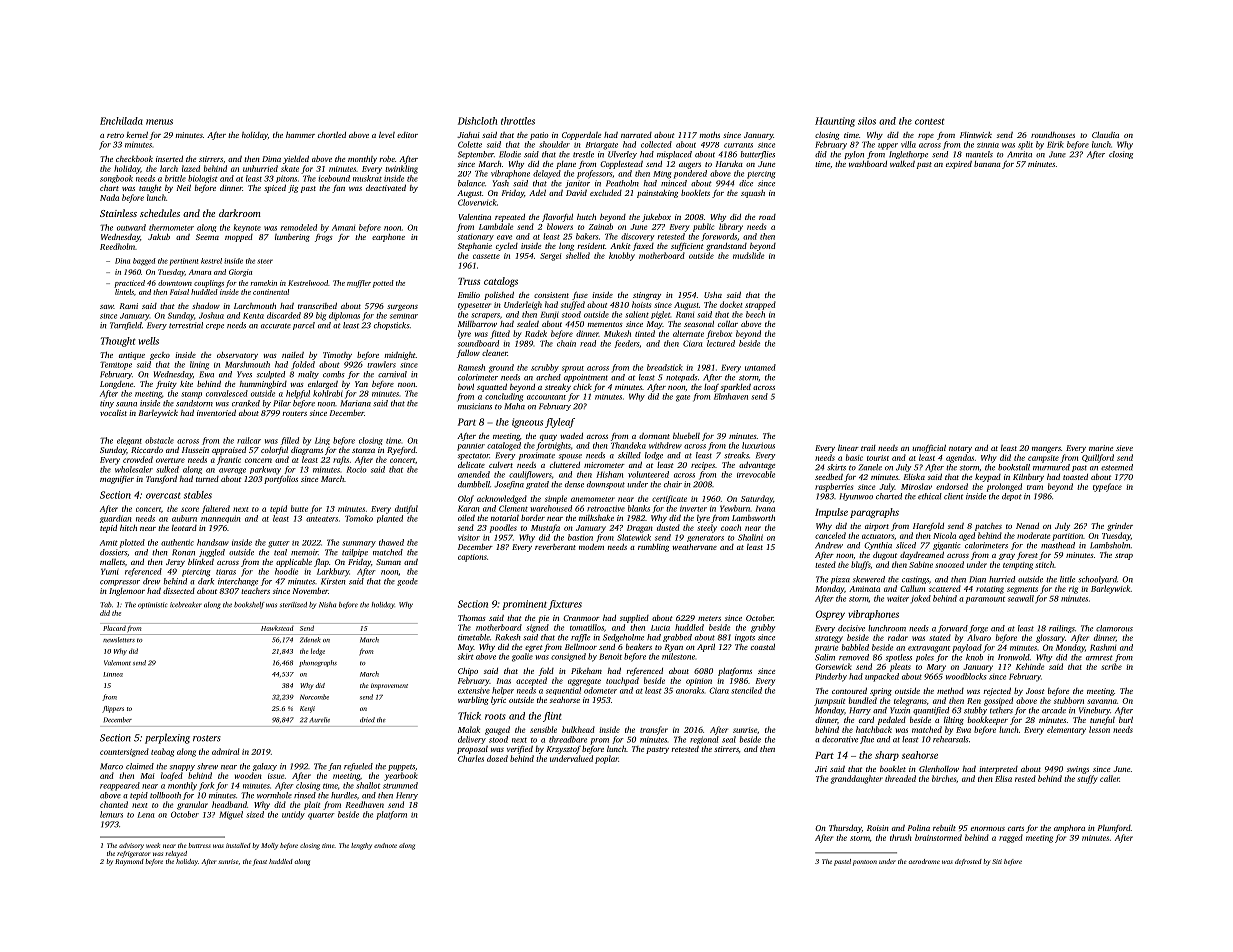  Describe the element at coordinates (1124, 448) in the screenshot. I see `sieve` at that location.
